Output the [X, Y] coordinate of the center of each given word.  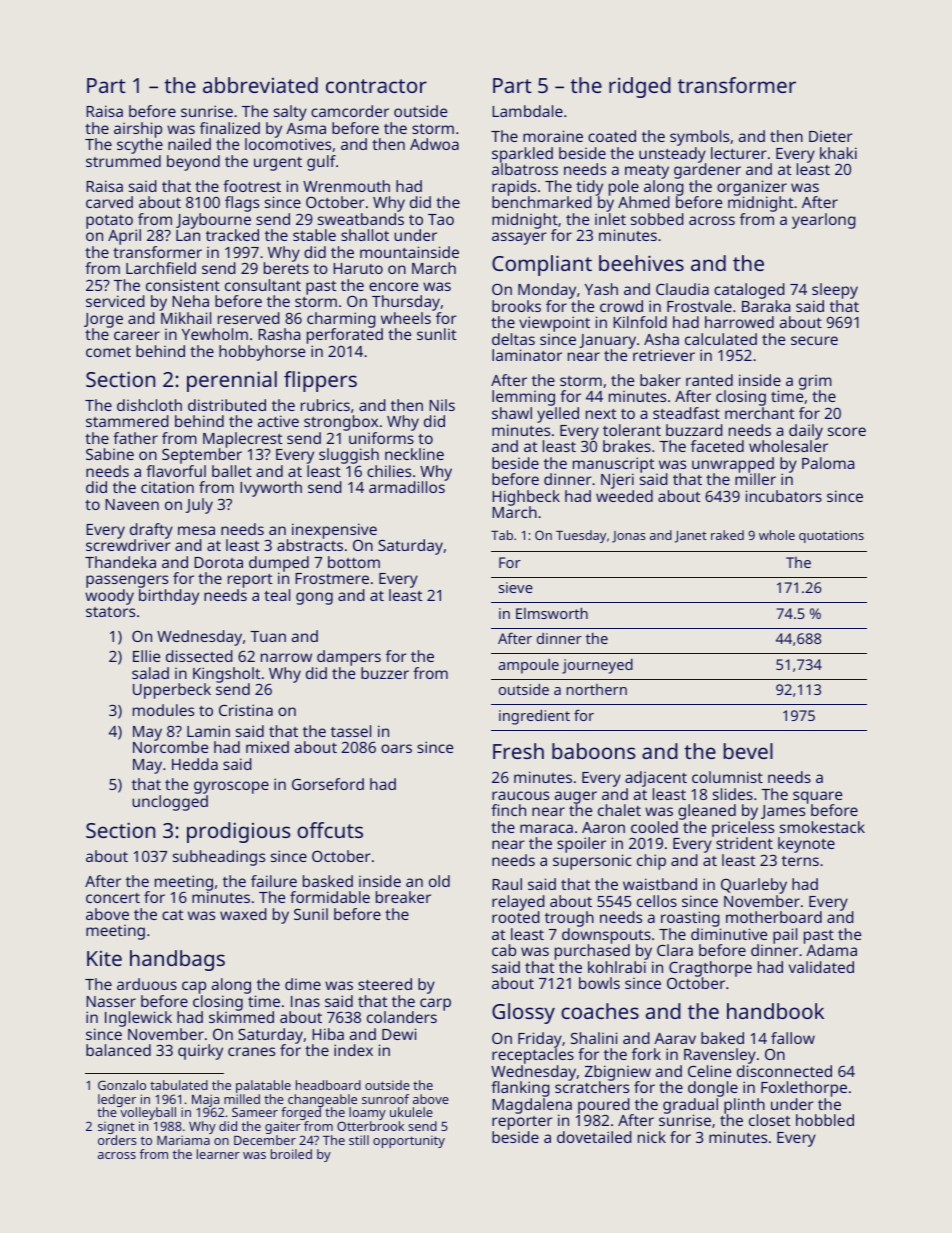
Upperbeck [172, 691]
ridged [640, 87]
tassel [351, 731]
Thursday [406, 303]
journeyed [597, 666]
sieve [516, 587]
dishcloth [149, 405]
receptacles [533, 1056]
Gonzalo [122, 1085]
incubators [784, 496]
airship [138, 130]
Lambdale [527, 111]
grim [815, 383]
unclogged [170, 803]
